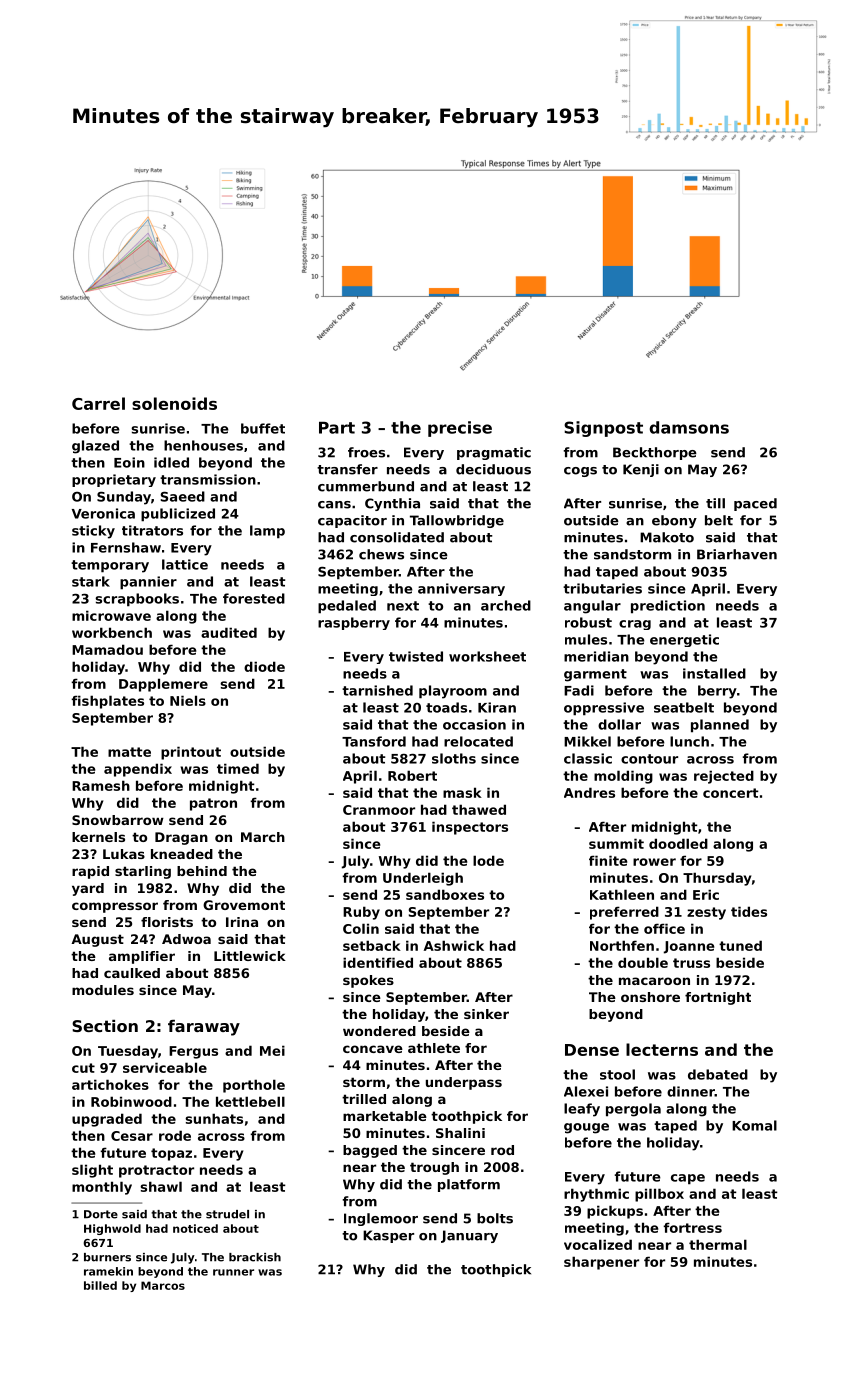  I want to click on Signpost, so click(603, 429).
